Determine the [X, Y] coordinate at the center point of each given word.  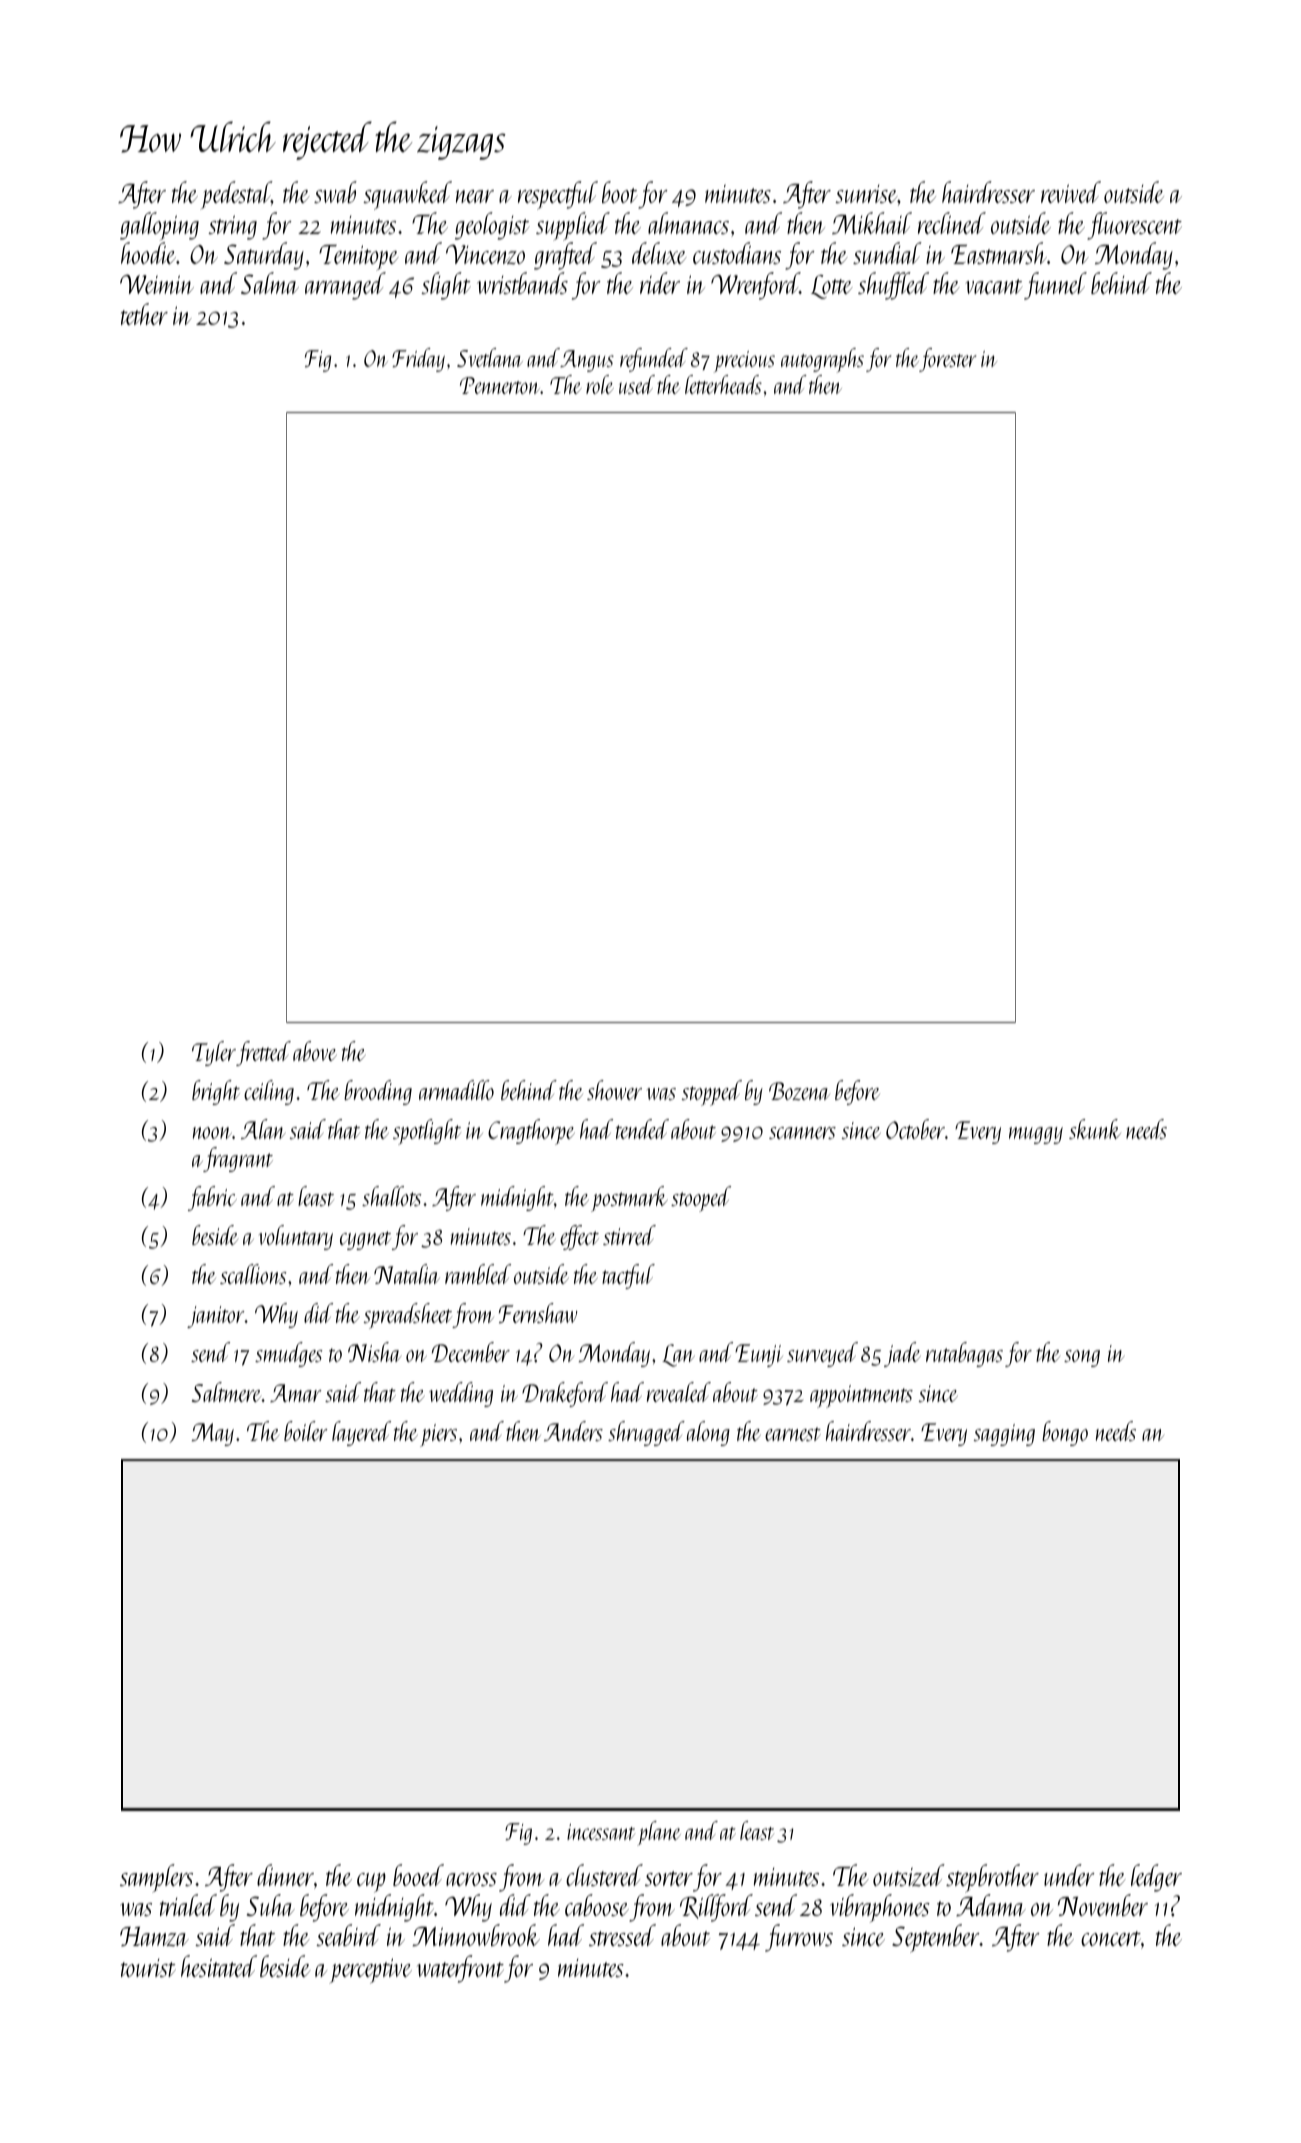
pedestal [236, 195]
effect [579, 1237]
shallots [392, 1196]
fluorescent [1134, 226]
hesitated [219, 1966]
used [637, 384]
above [315, 1051]
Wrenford [755, 286]
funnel [1055, 286]
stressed [622, 1935]
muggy [1036, 1135]
